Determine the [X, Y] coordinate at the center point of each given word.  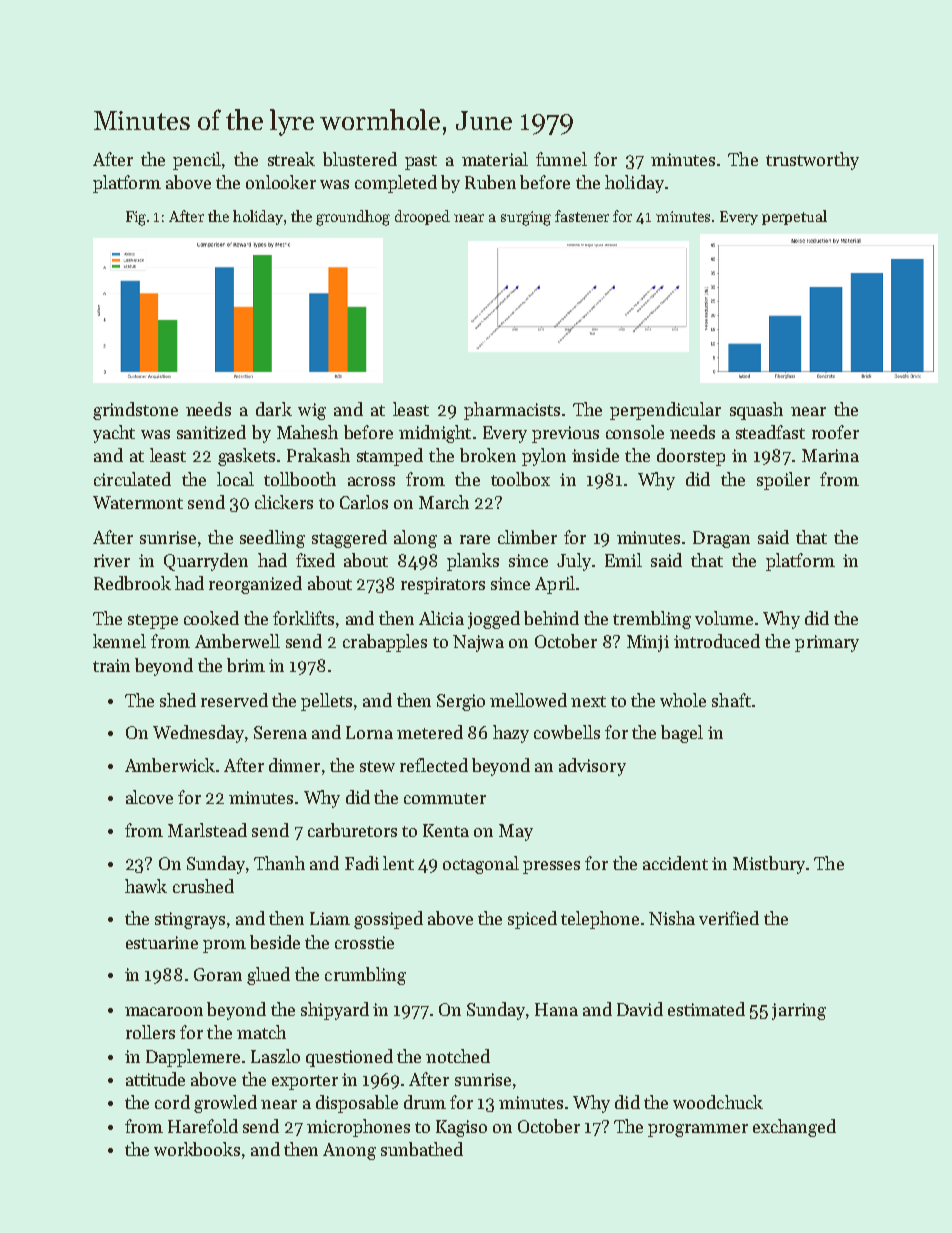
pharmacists [512, 411]
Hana [556, 1009]
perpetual [794, 217]
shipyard [335, 1011]
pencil [197, 161]
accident [675, 863]
